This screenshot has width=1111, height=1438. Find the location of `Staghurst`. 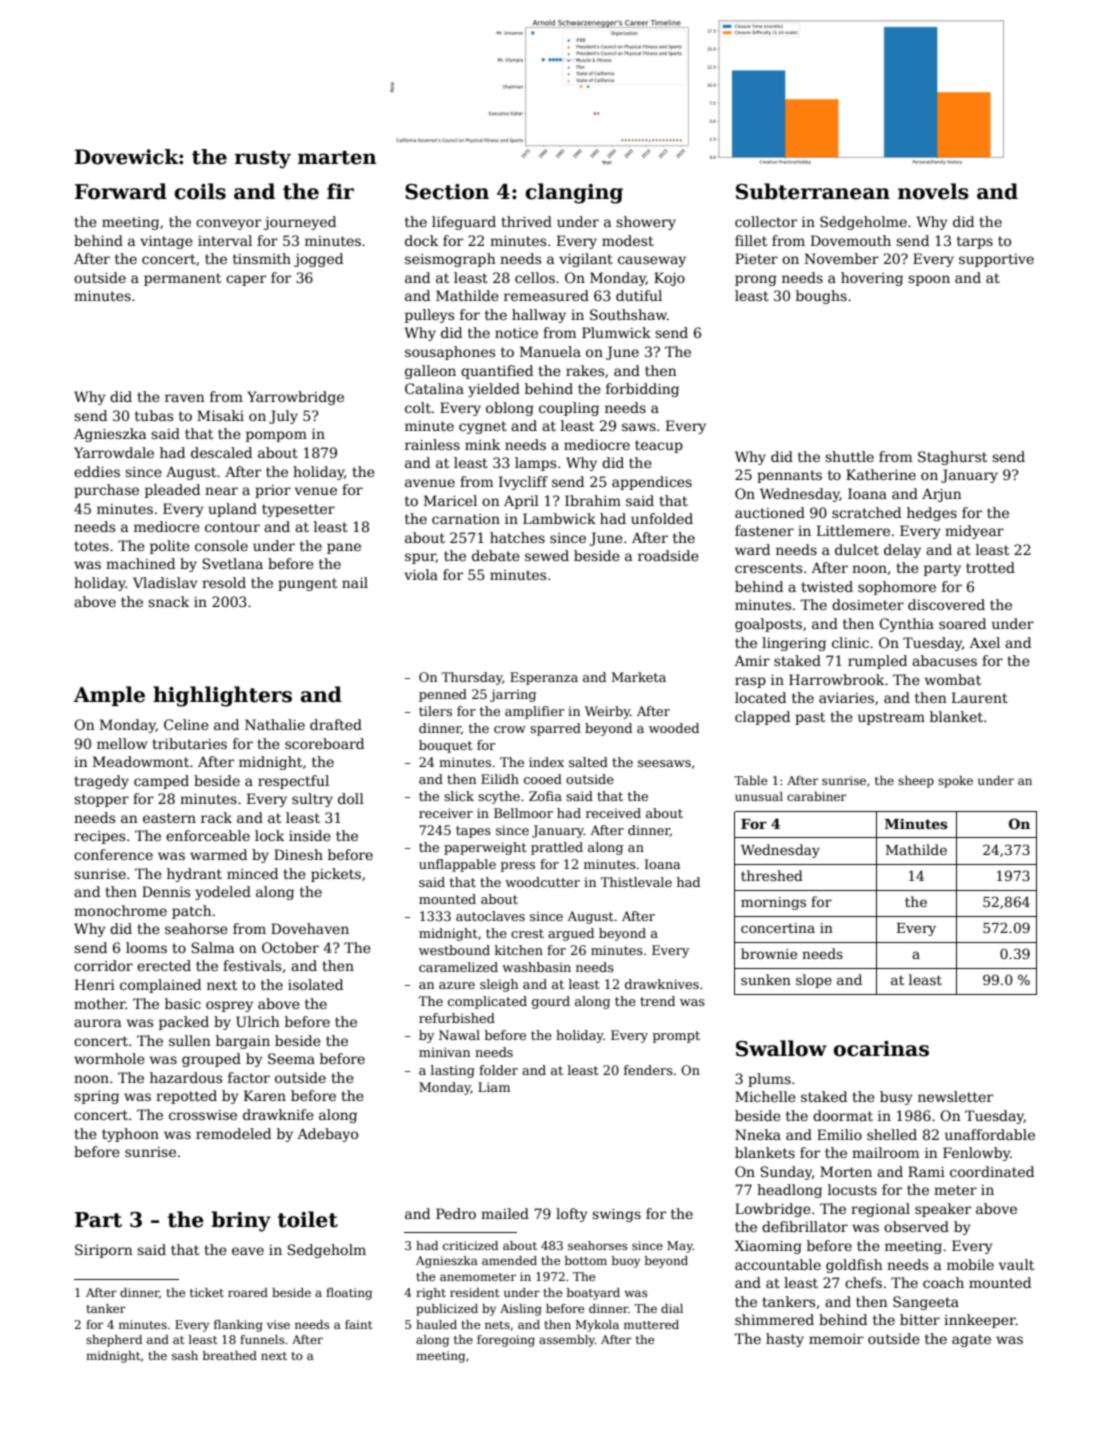

Staghurst is located at coordinates (952, 458).
